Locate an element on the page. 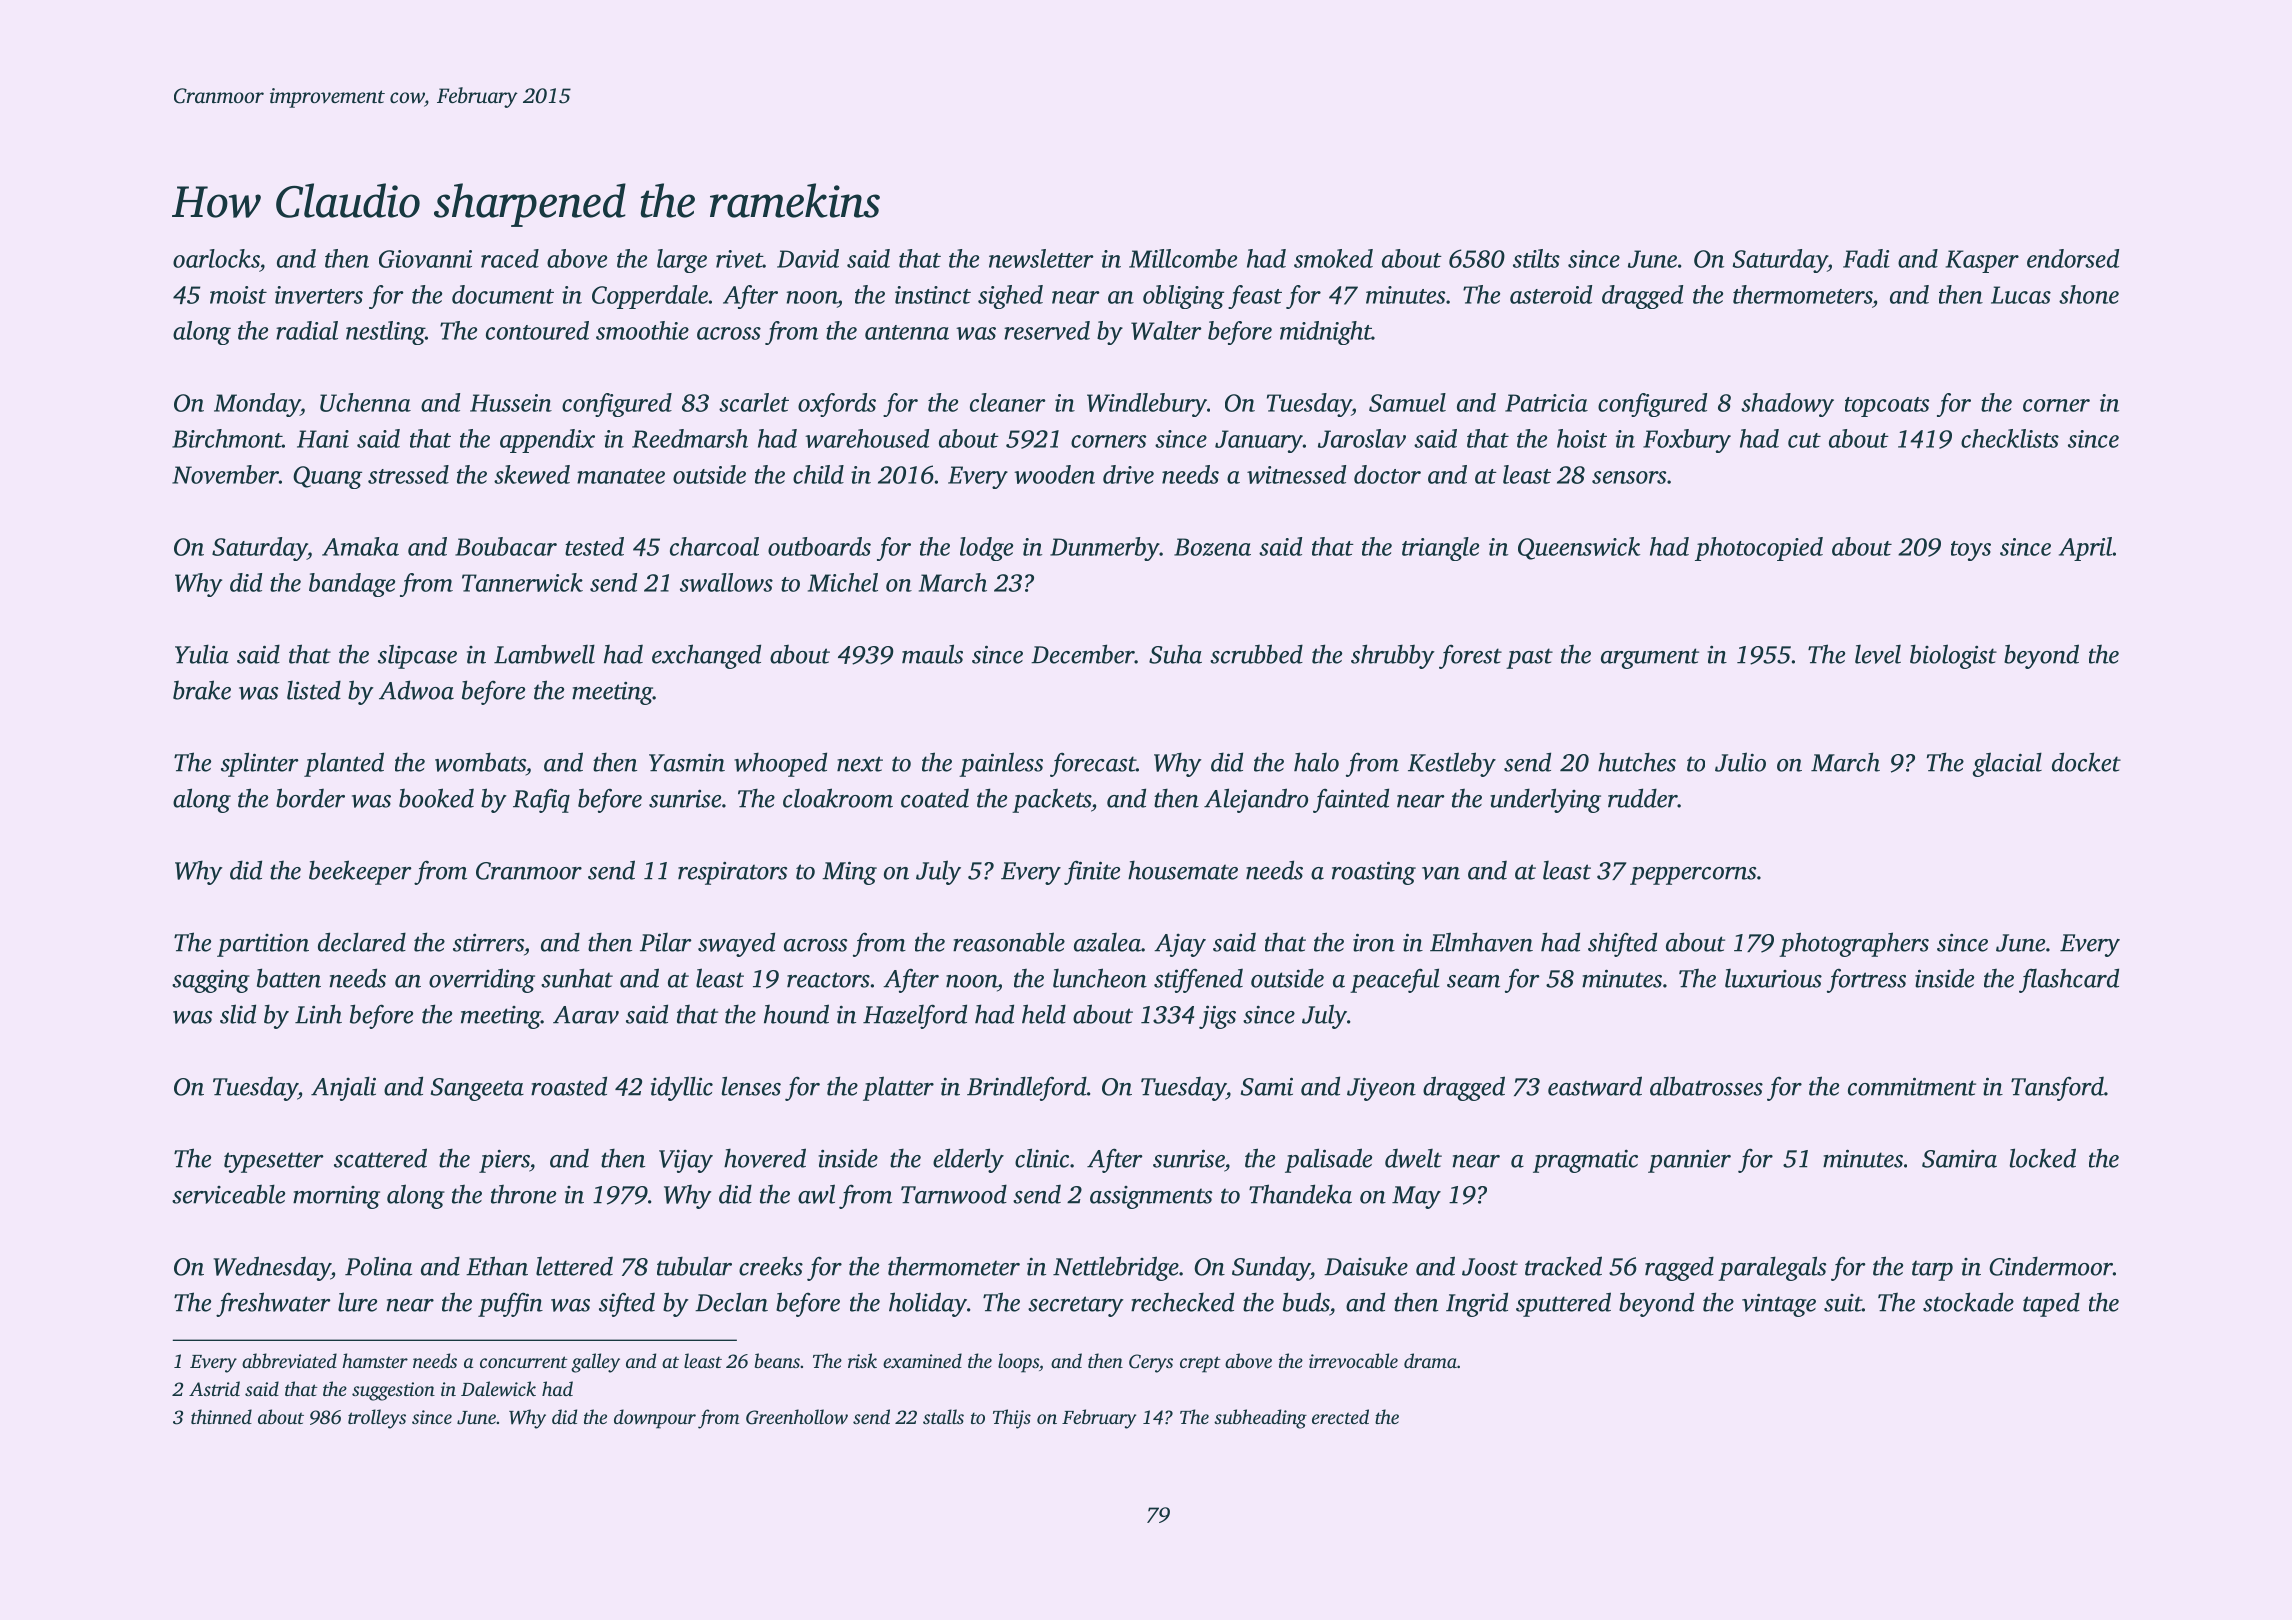 Image resolution: width=2292 pixels, height=1620 pixels. forecast is located at coordinates (1093, 764).
